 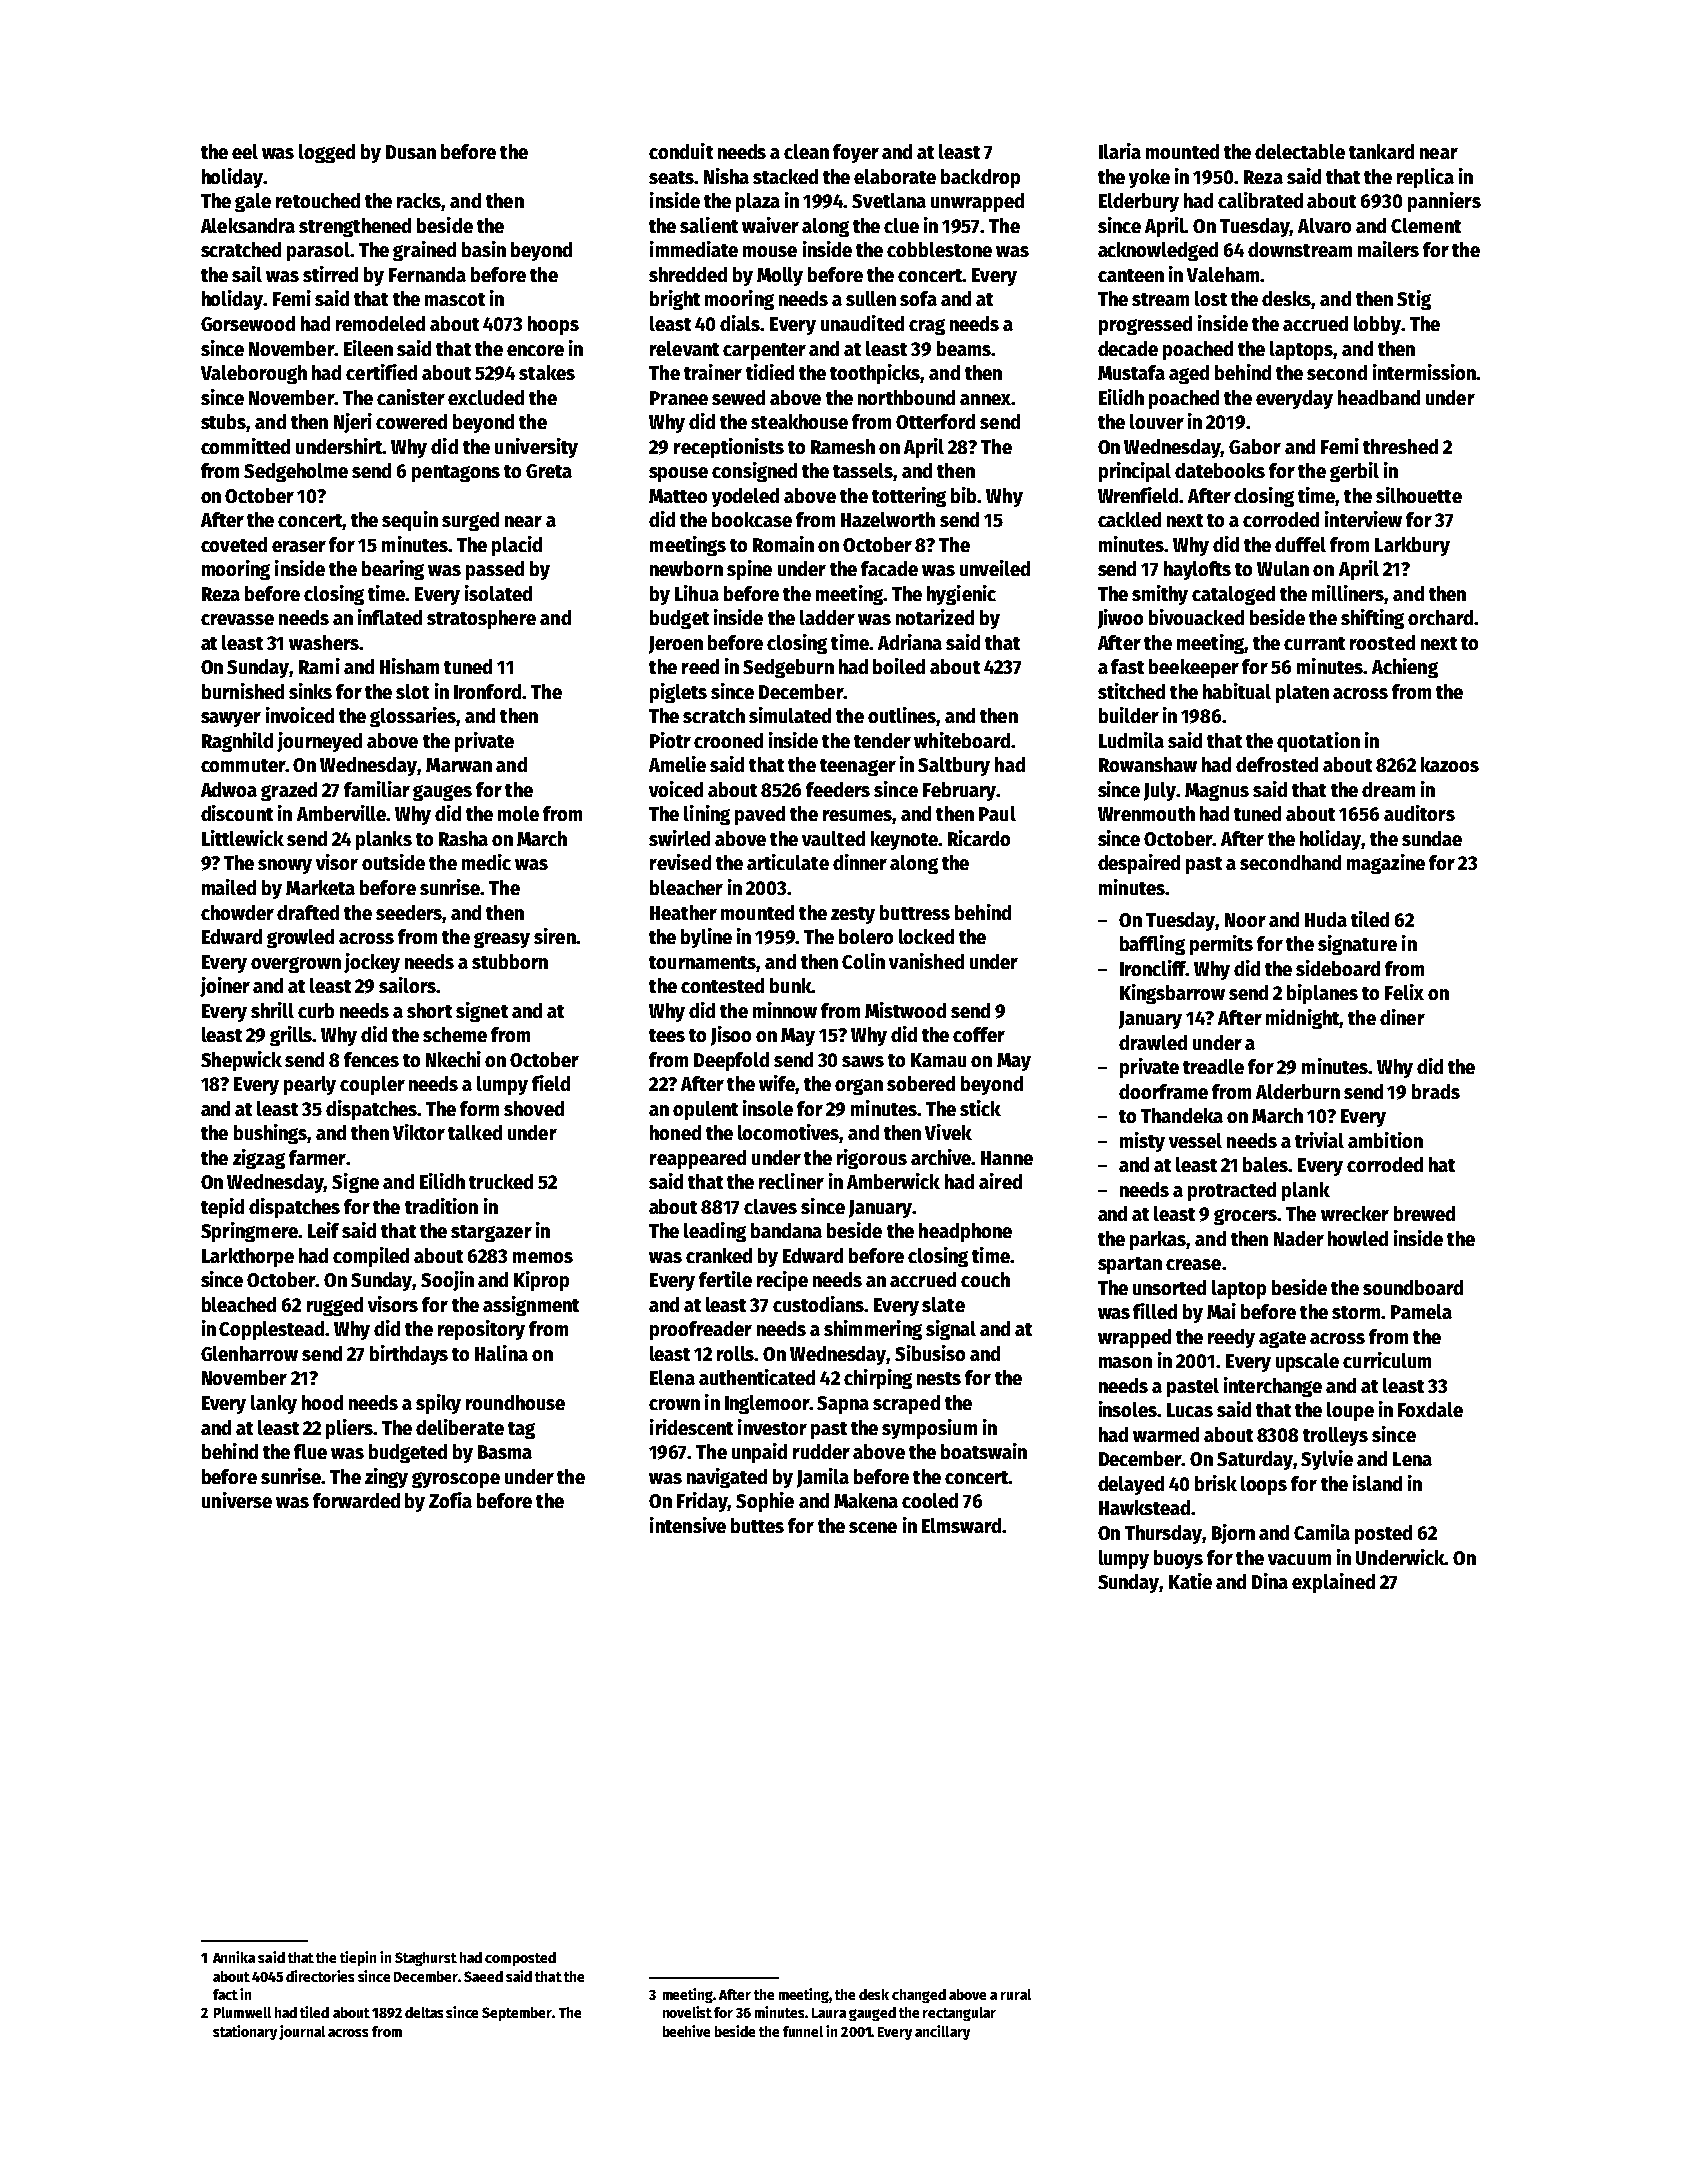 I want to click on Aleksandra, so click(x=248, y=225).
